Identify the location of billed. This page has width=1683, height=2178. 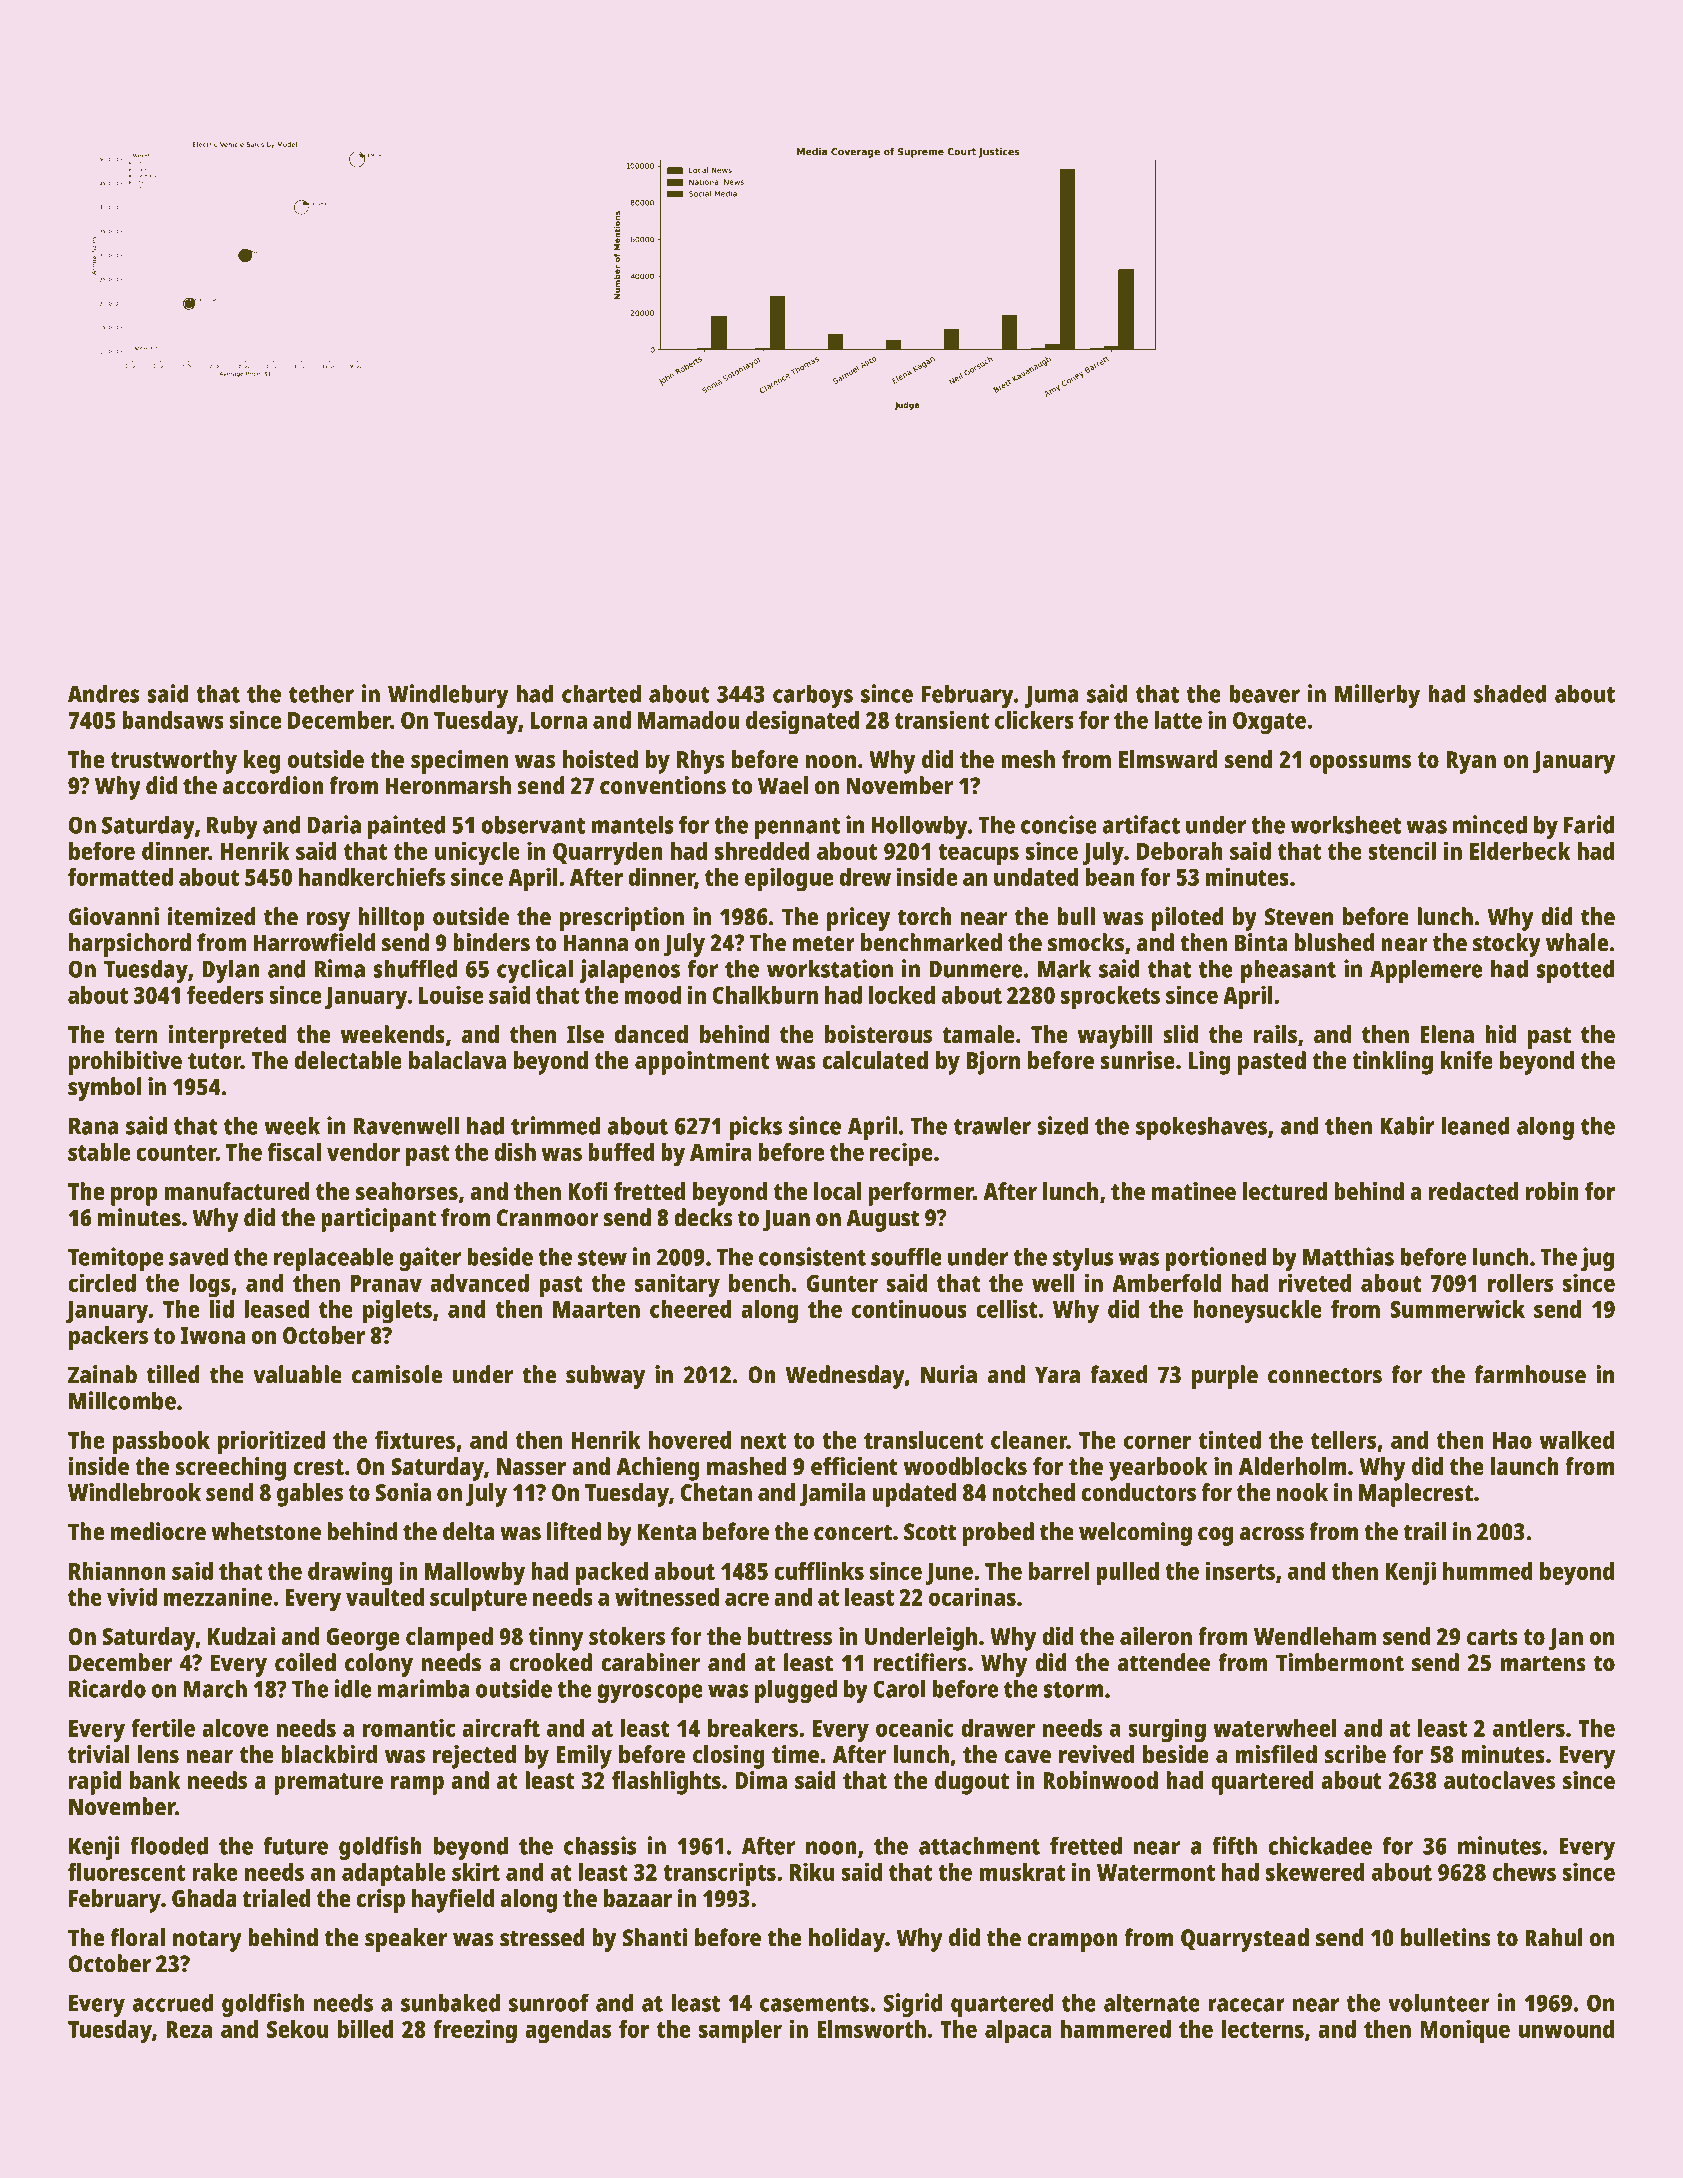
(366, 2028).
